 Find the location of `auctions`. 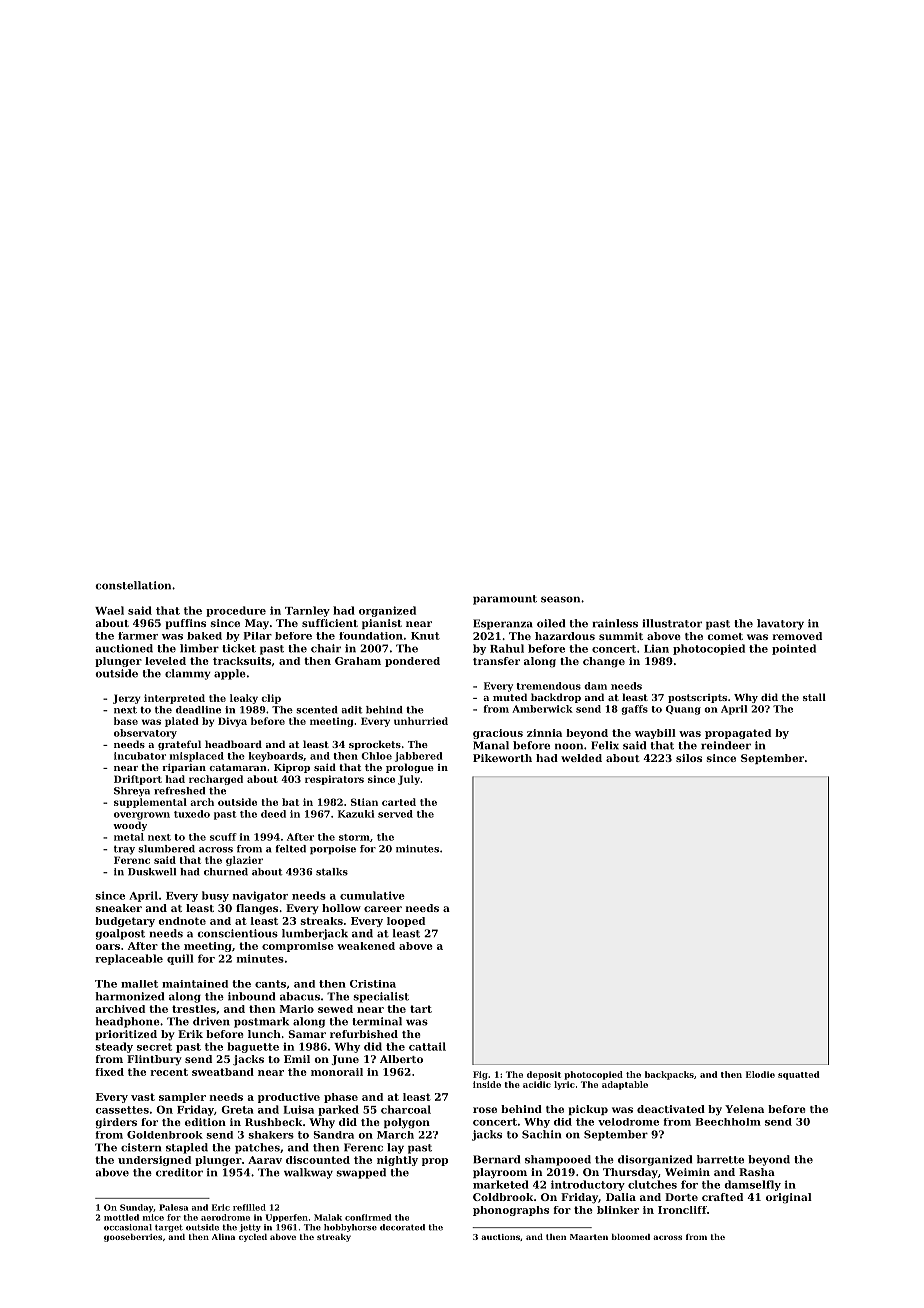

auctions is located at coordinates (500, 1237).
